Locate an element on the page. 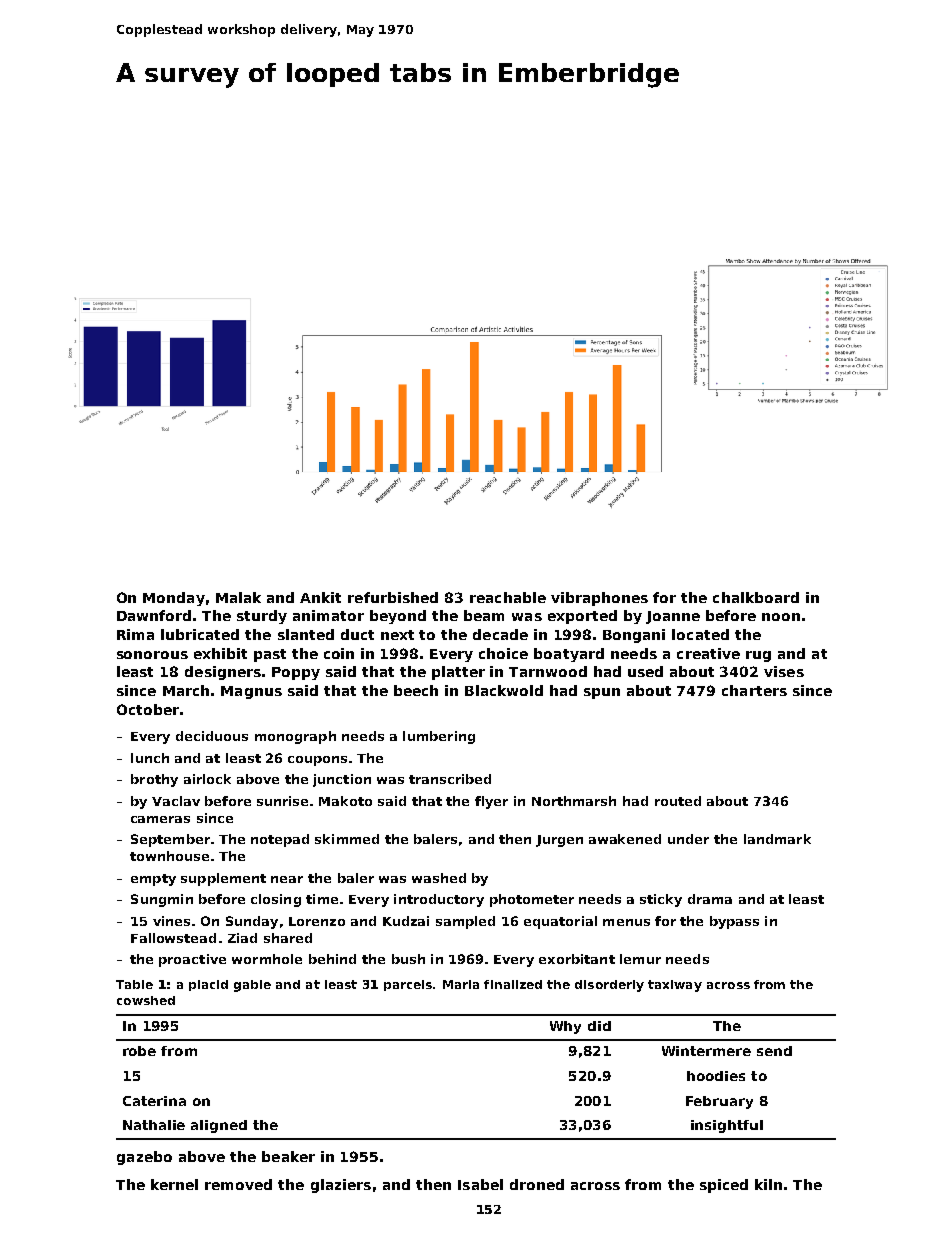 This document has width=952, height=1233. taxiway is located at coordinates (675, 986).
